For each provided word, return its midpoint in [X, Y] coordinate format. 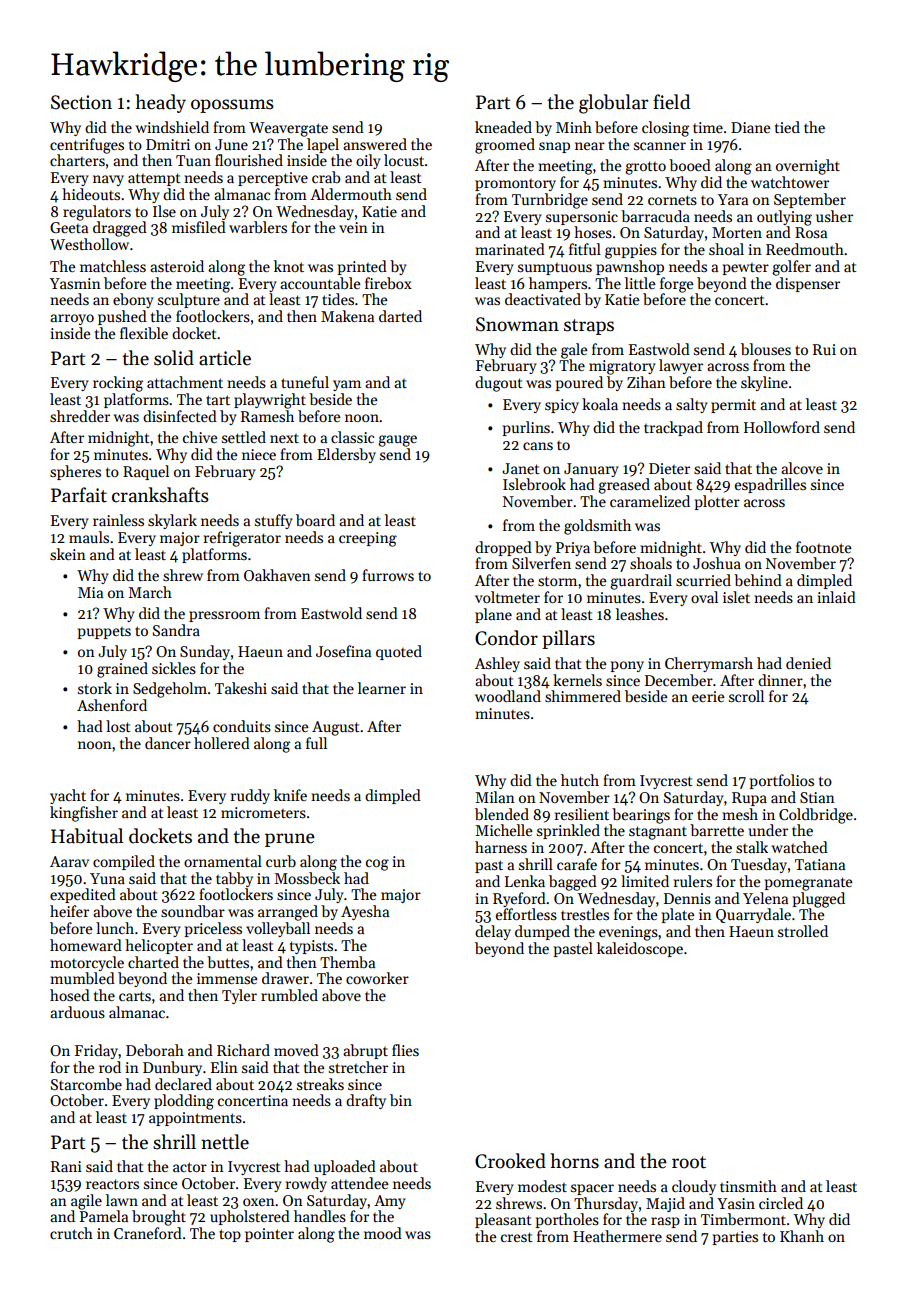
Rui [824, 349]
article [225, 358]
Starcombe [86, 1084]
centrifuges [87, 146]
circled [781, 1203]
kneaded [503, 127]
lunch [115, 928]
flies [405, 1050]
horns [574, 1161]
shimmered [583, 696]
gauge [397, 441]
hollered [222, 743]
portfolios [781, 781]
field [671, 102]
